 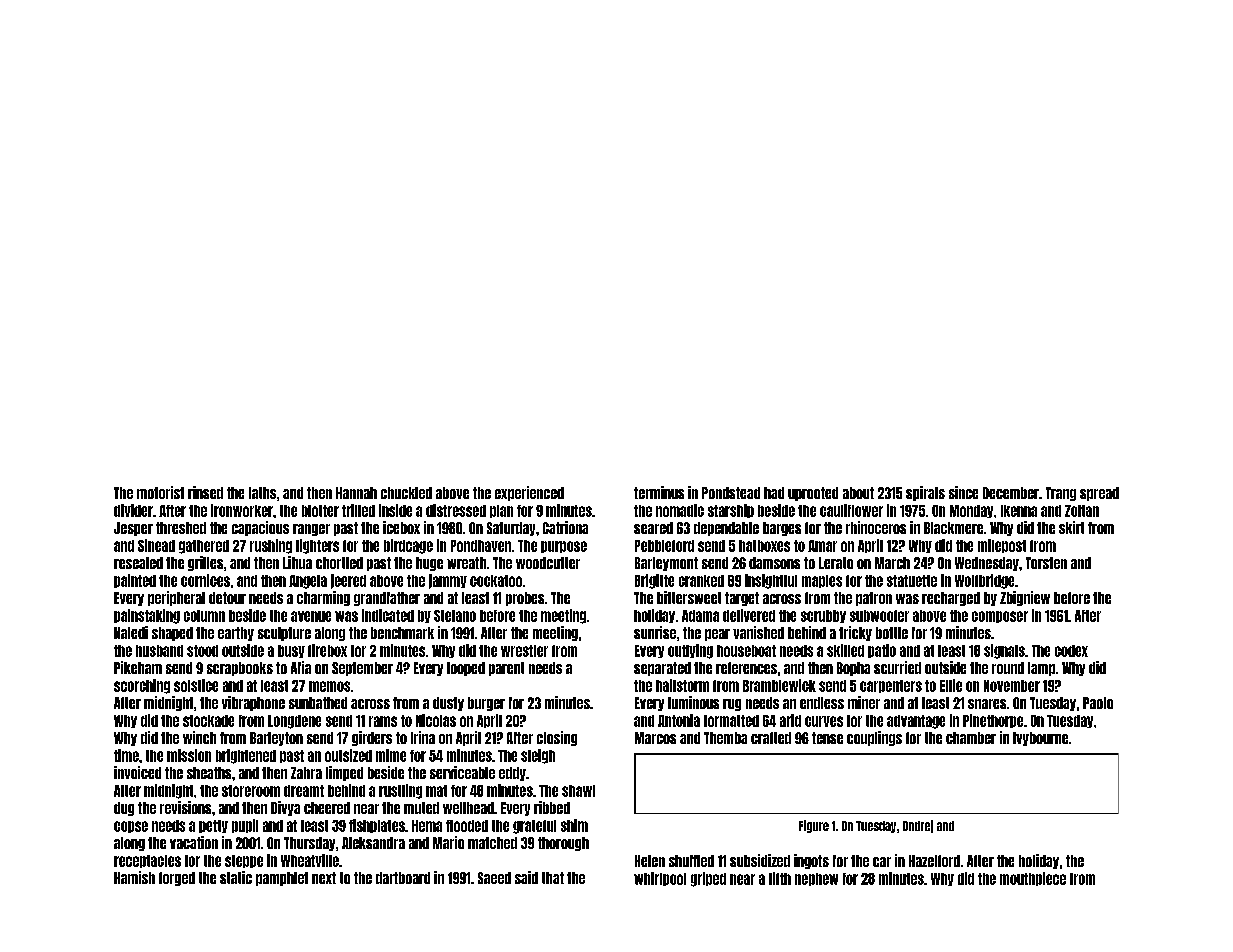 What do you see at coordinates (731, 493) in the image?
I see `Pondstead` at bounding box center [731, 493].
